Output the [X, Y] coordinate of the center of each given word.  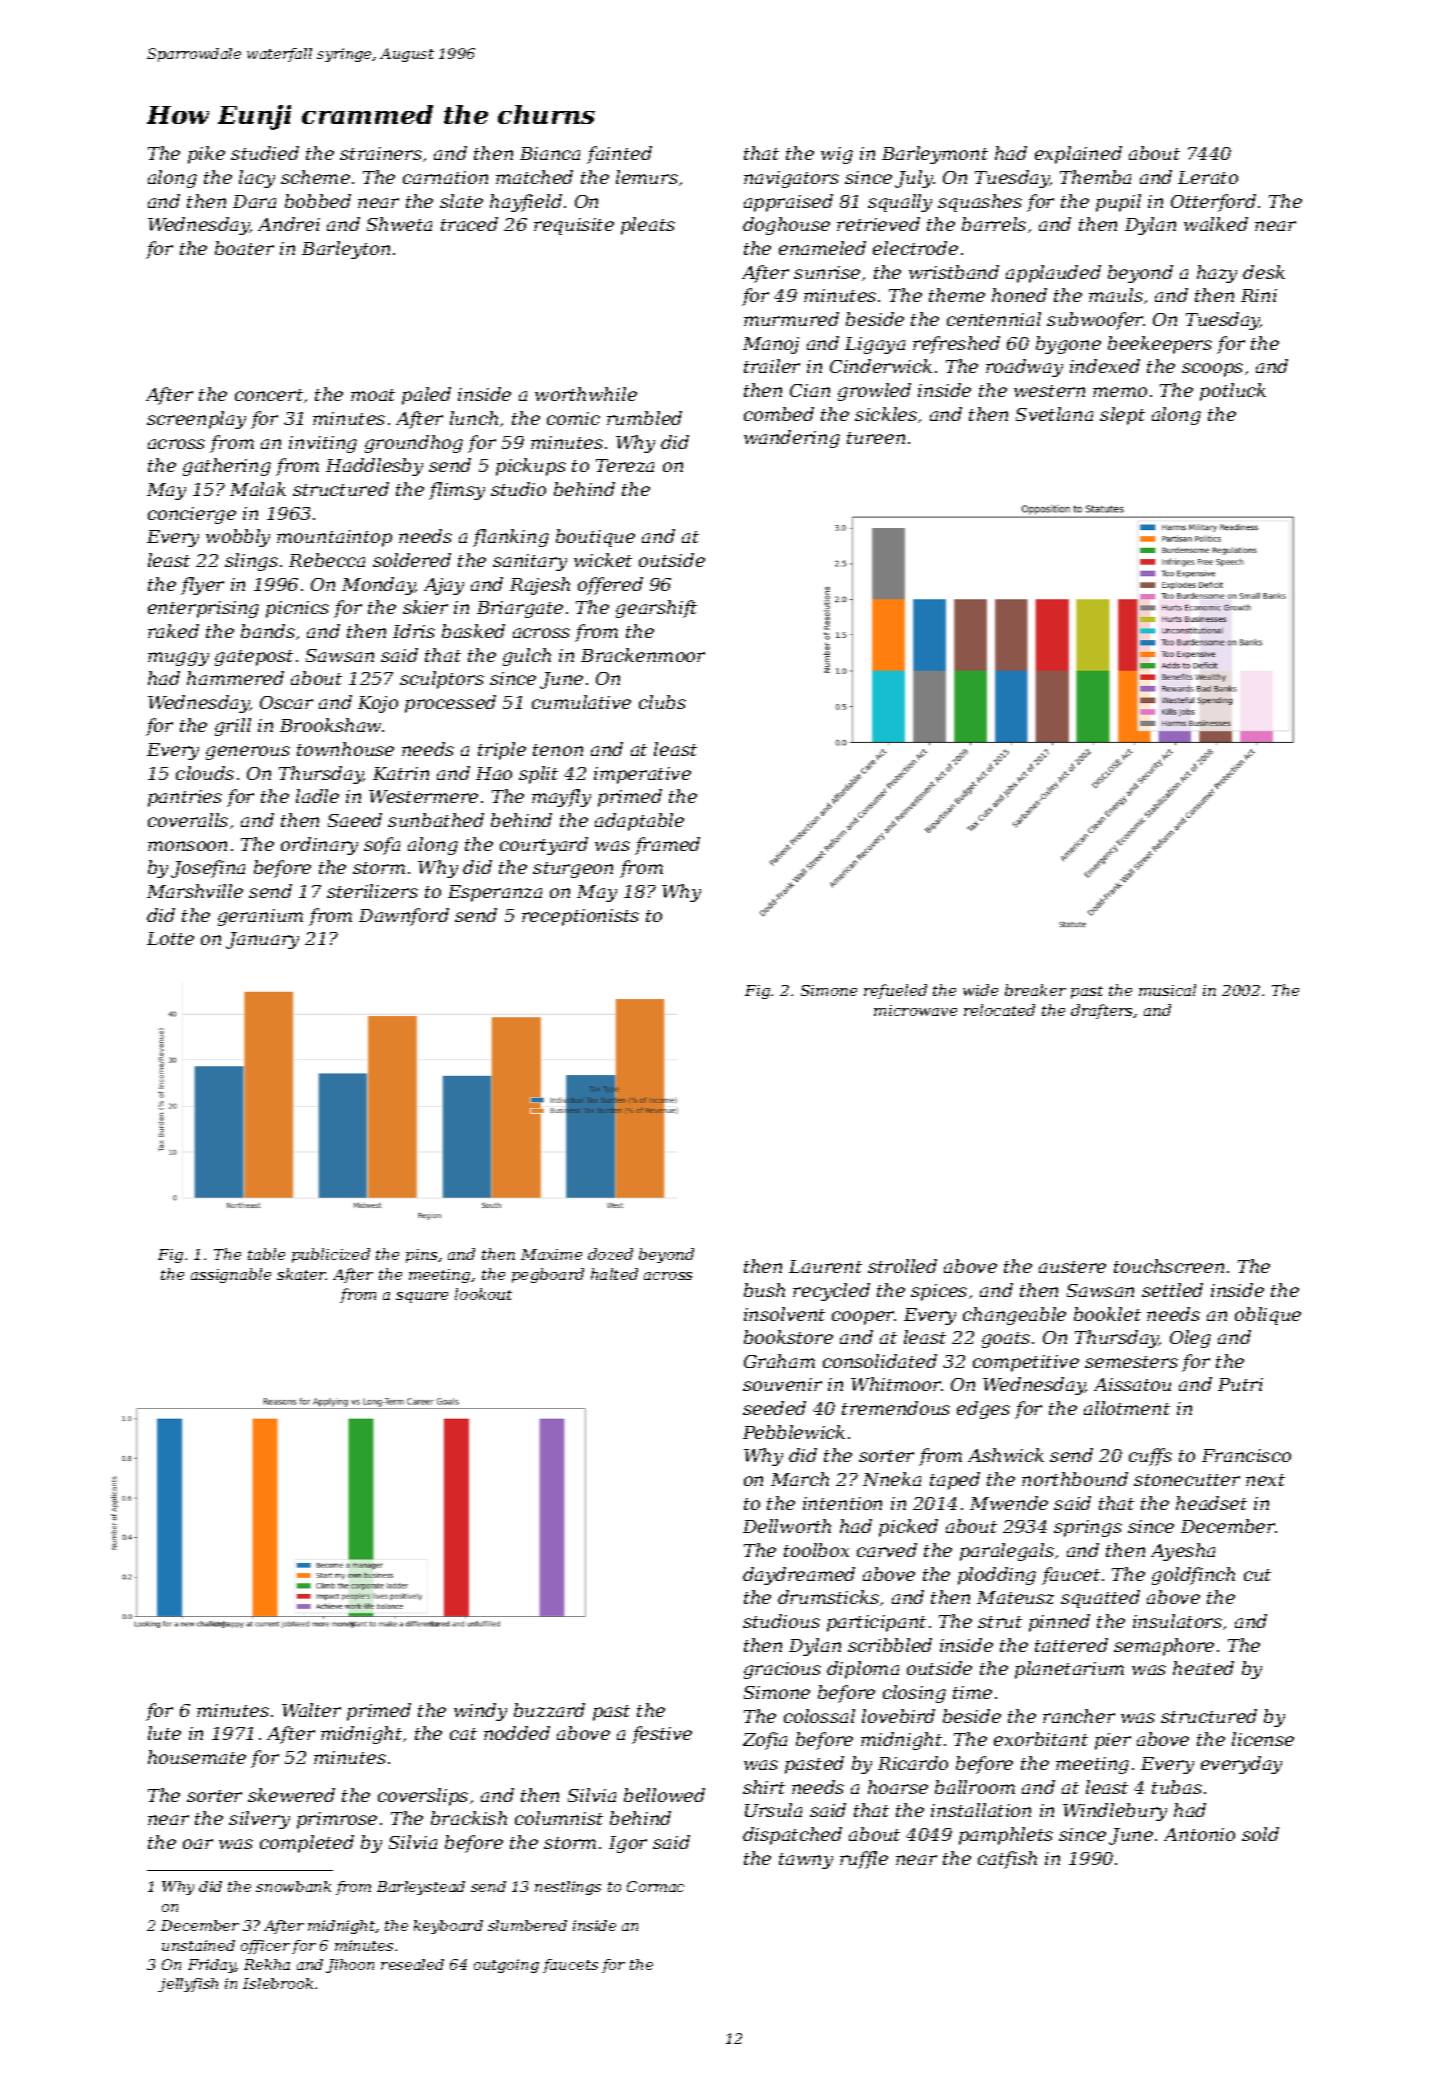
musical [1167, 990]
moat [373, 395]
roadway [1024, 368]
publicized [331, 1255]
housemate [197, 1757]
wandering [792, 439]
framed [667, 846]
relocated [999, 1010]
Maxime [551, 1254]
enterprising [203, 609]
